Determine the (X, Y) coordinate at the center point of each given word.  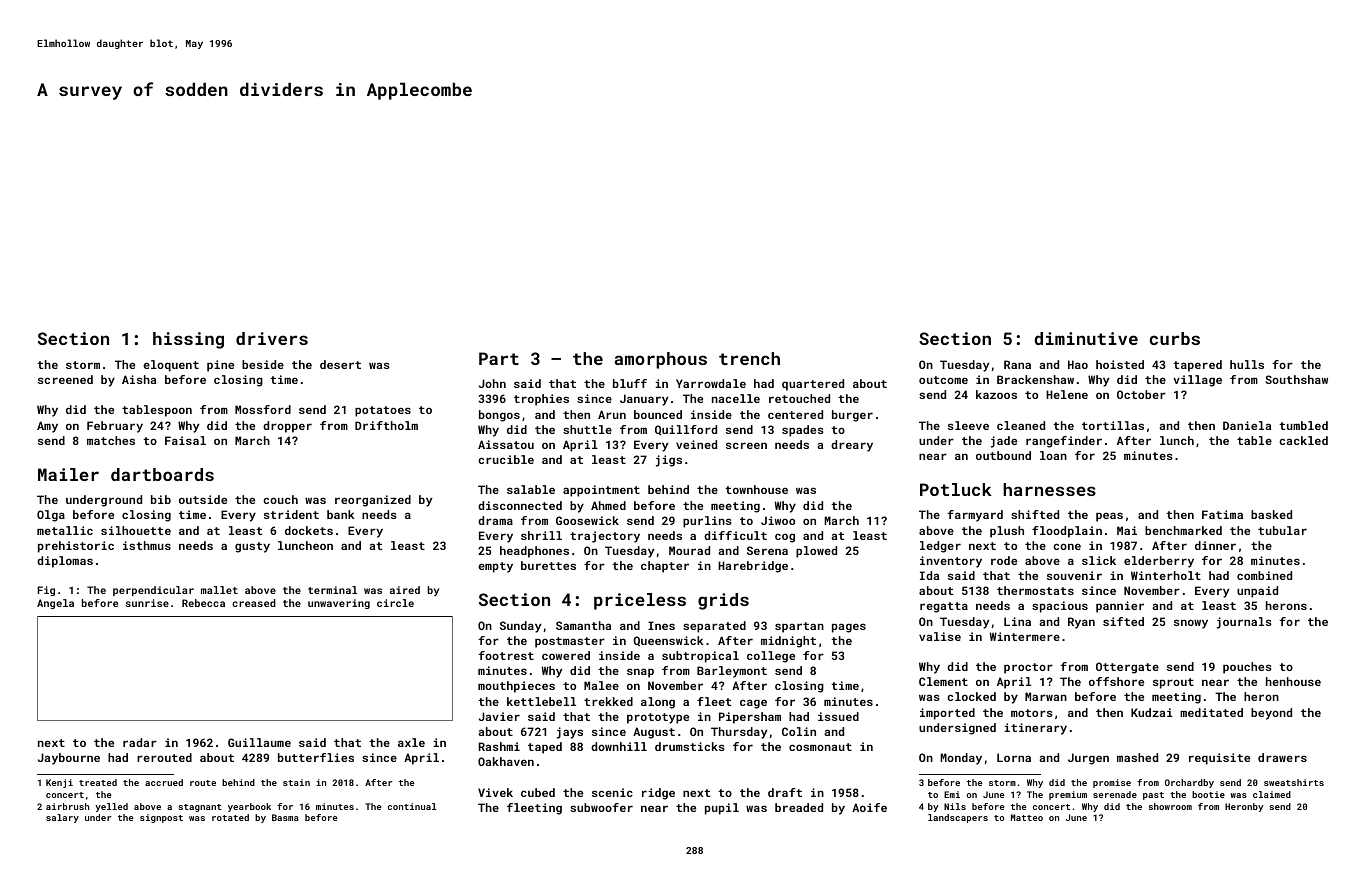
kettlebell (541, 701)
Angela (55, 604)
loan (1053, 455)
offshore (1116, 681)
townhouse (756, 489)
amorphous (661, 360)
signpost (161, 818)
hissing (188, 340)
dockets (309, 530)
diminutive (1086, 338)
